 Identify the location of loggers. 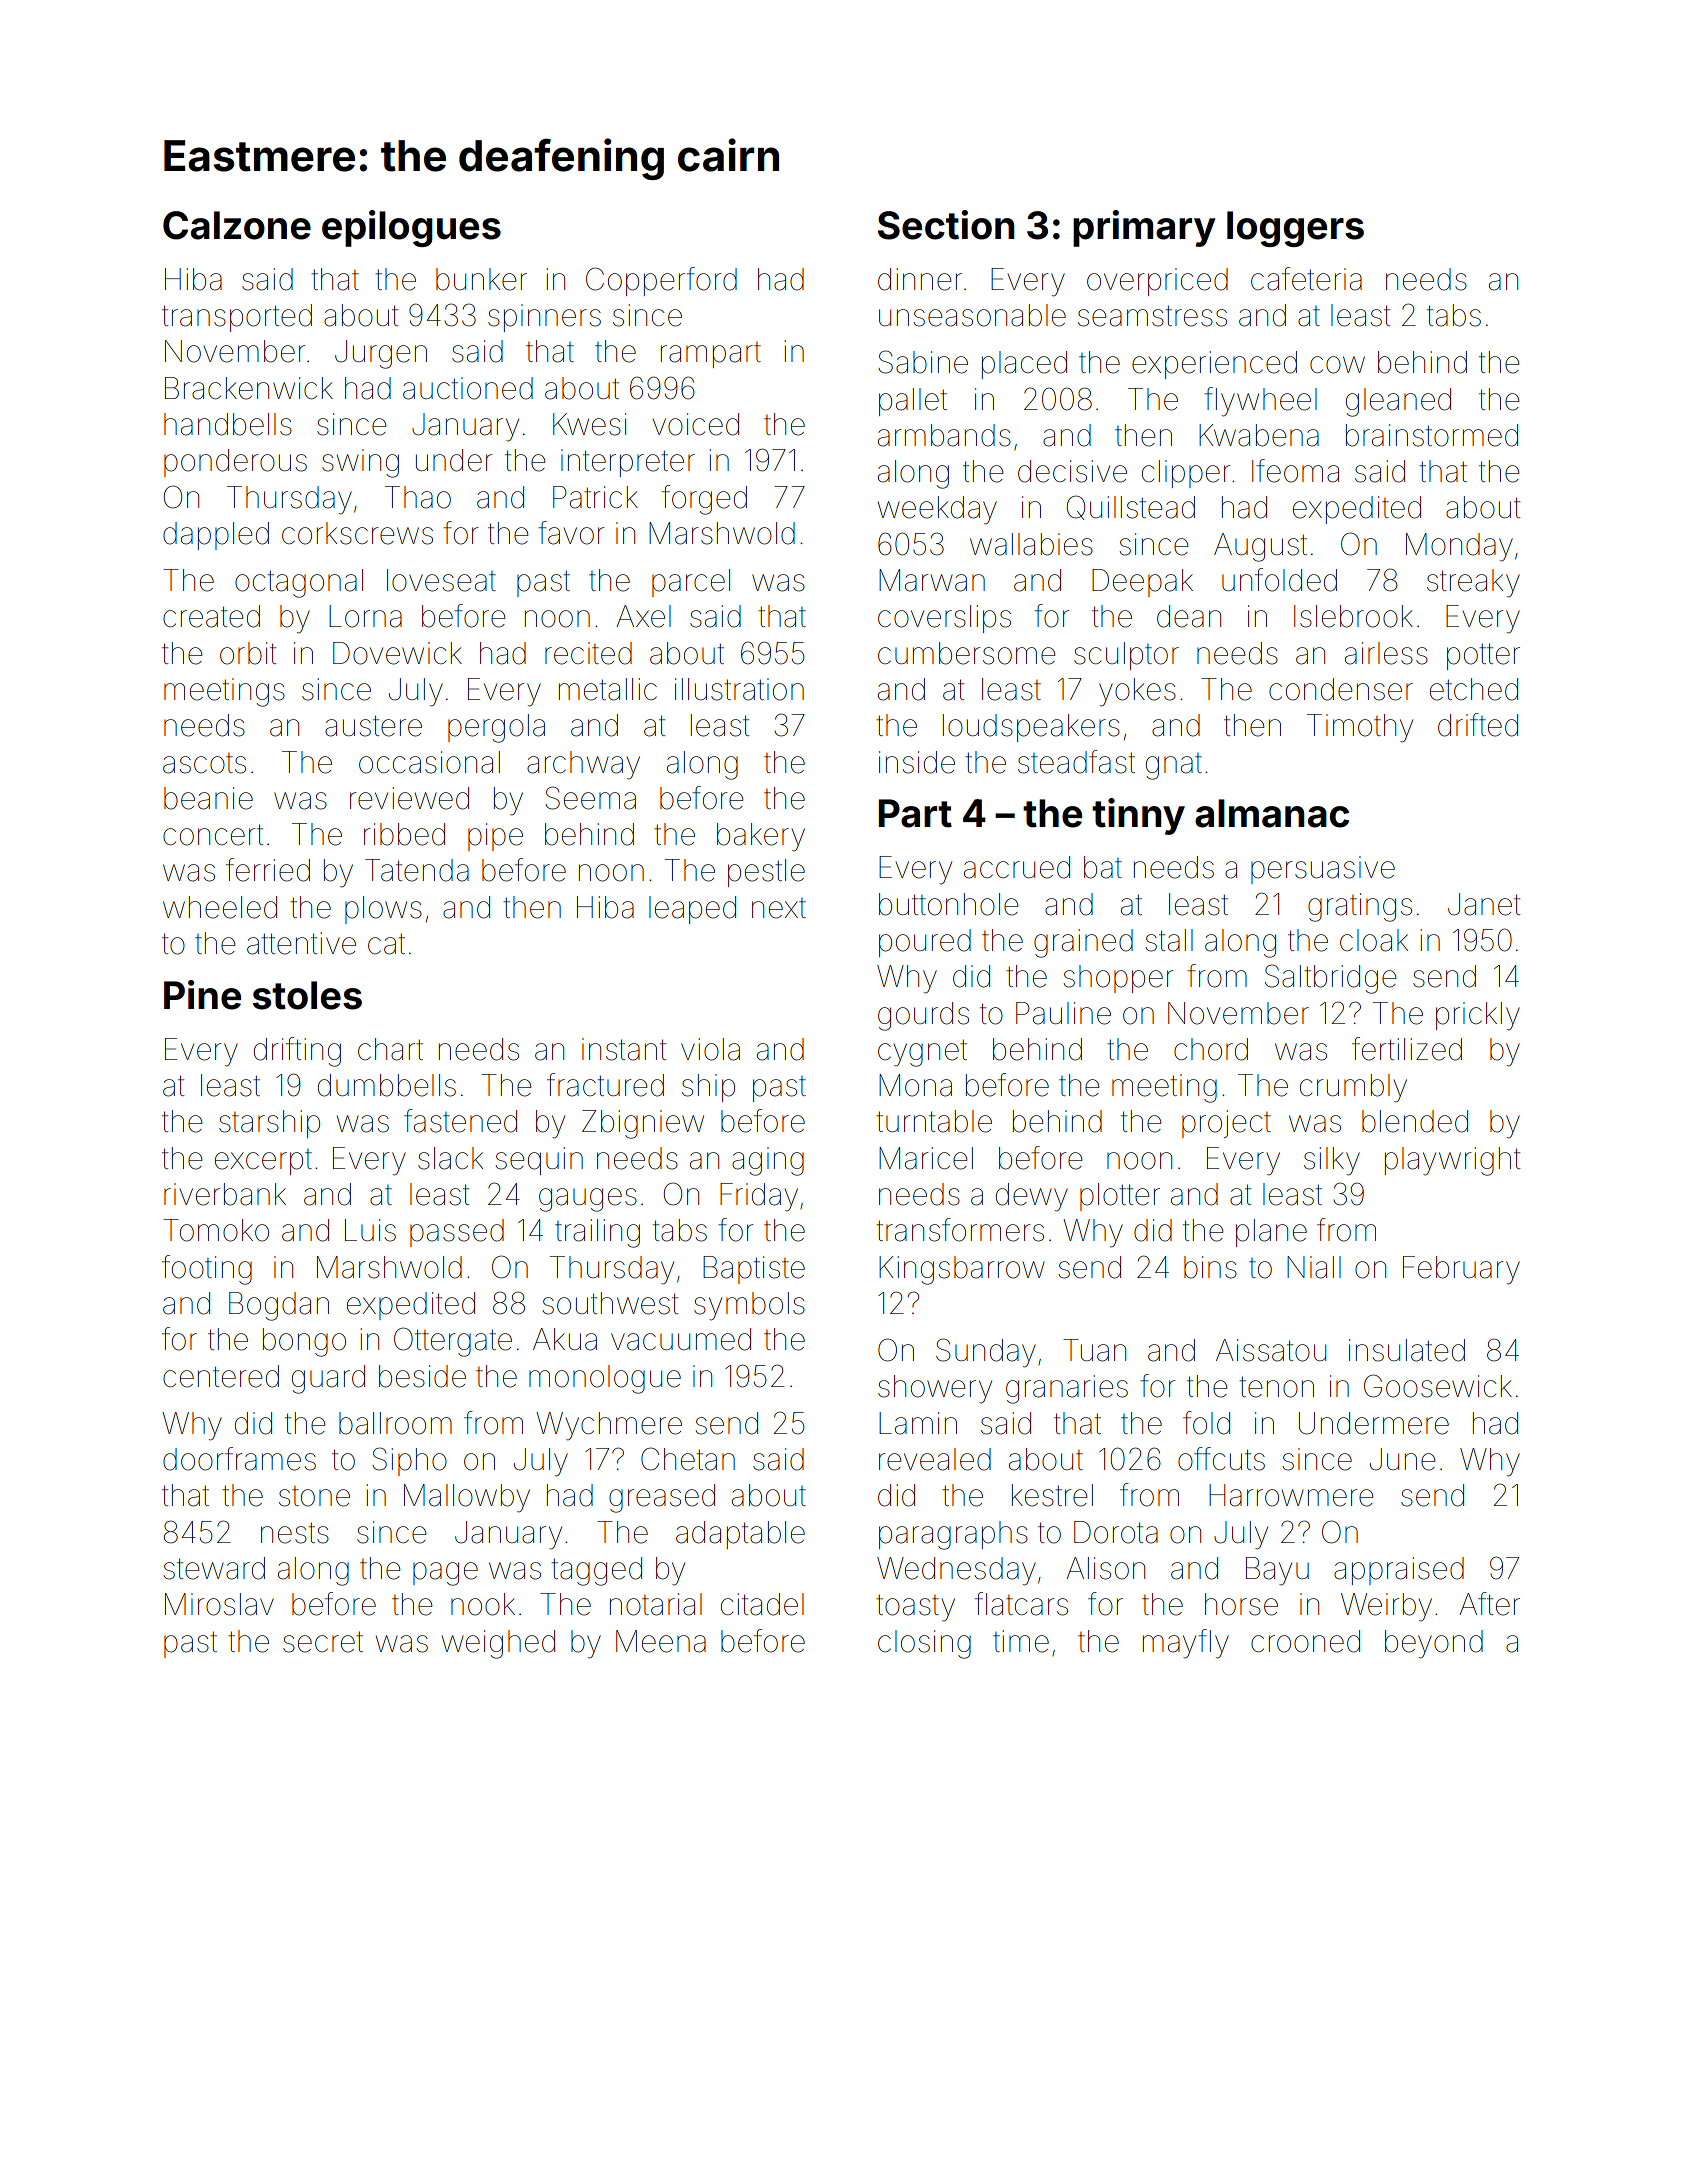
(1295, 229).
